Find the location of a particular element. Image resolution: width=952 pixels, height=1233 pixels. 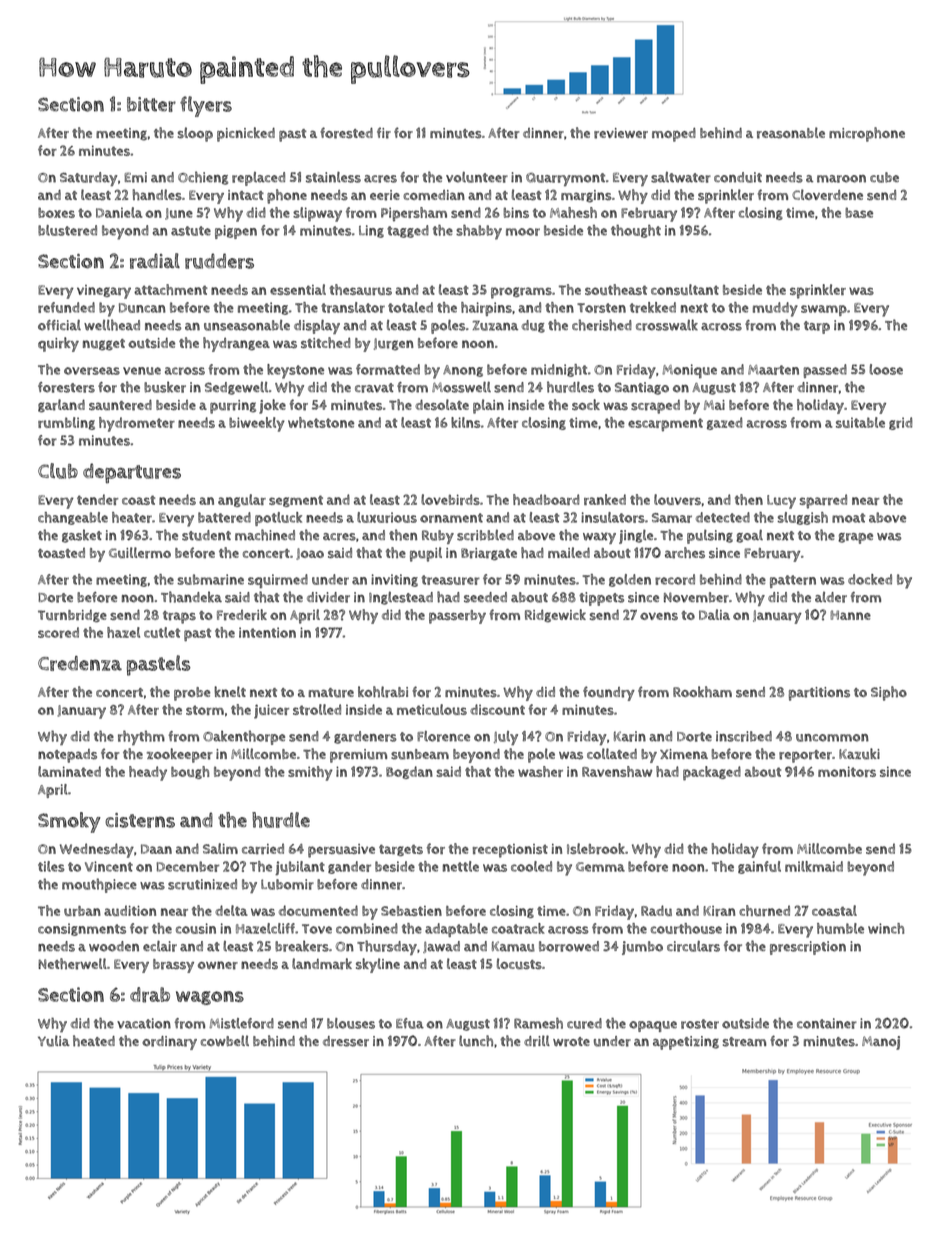

Guillermo is located at coordinates (140, 553).
